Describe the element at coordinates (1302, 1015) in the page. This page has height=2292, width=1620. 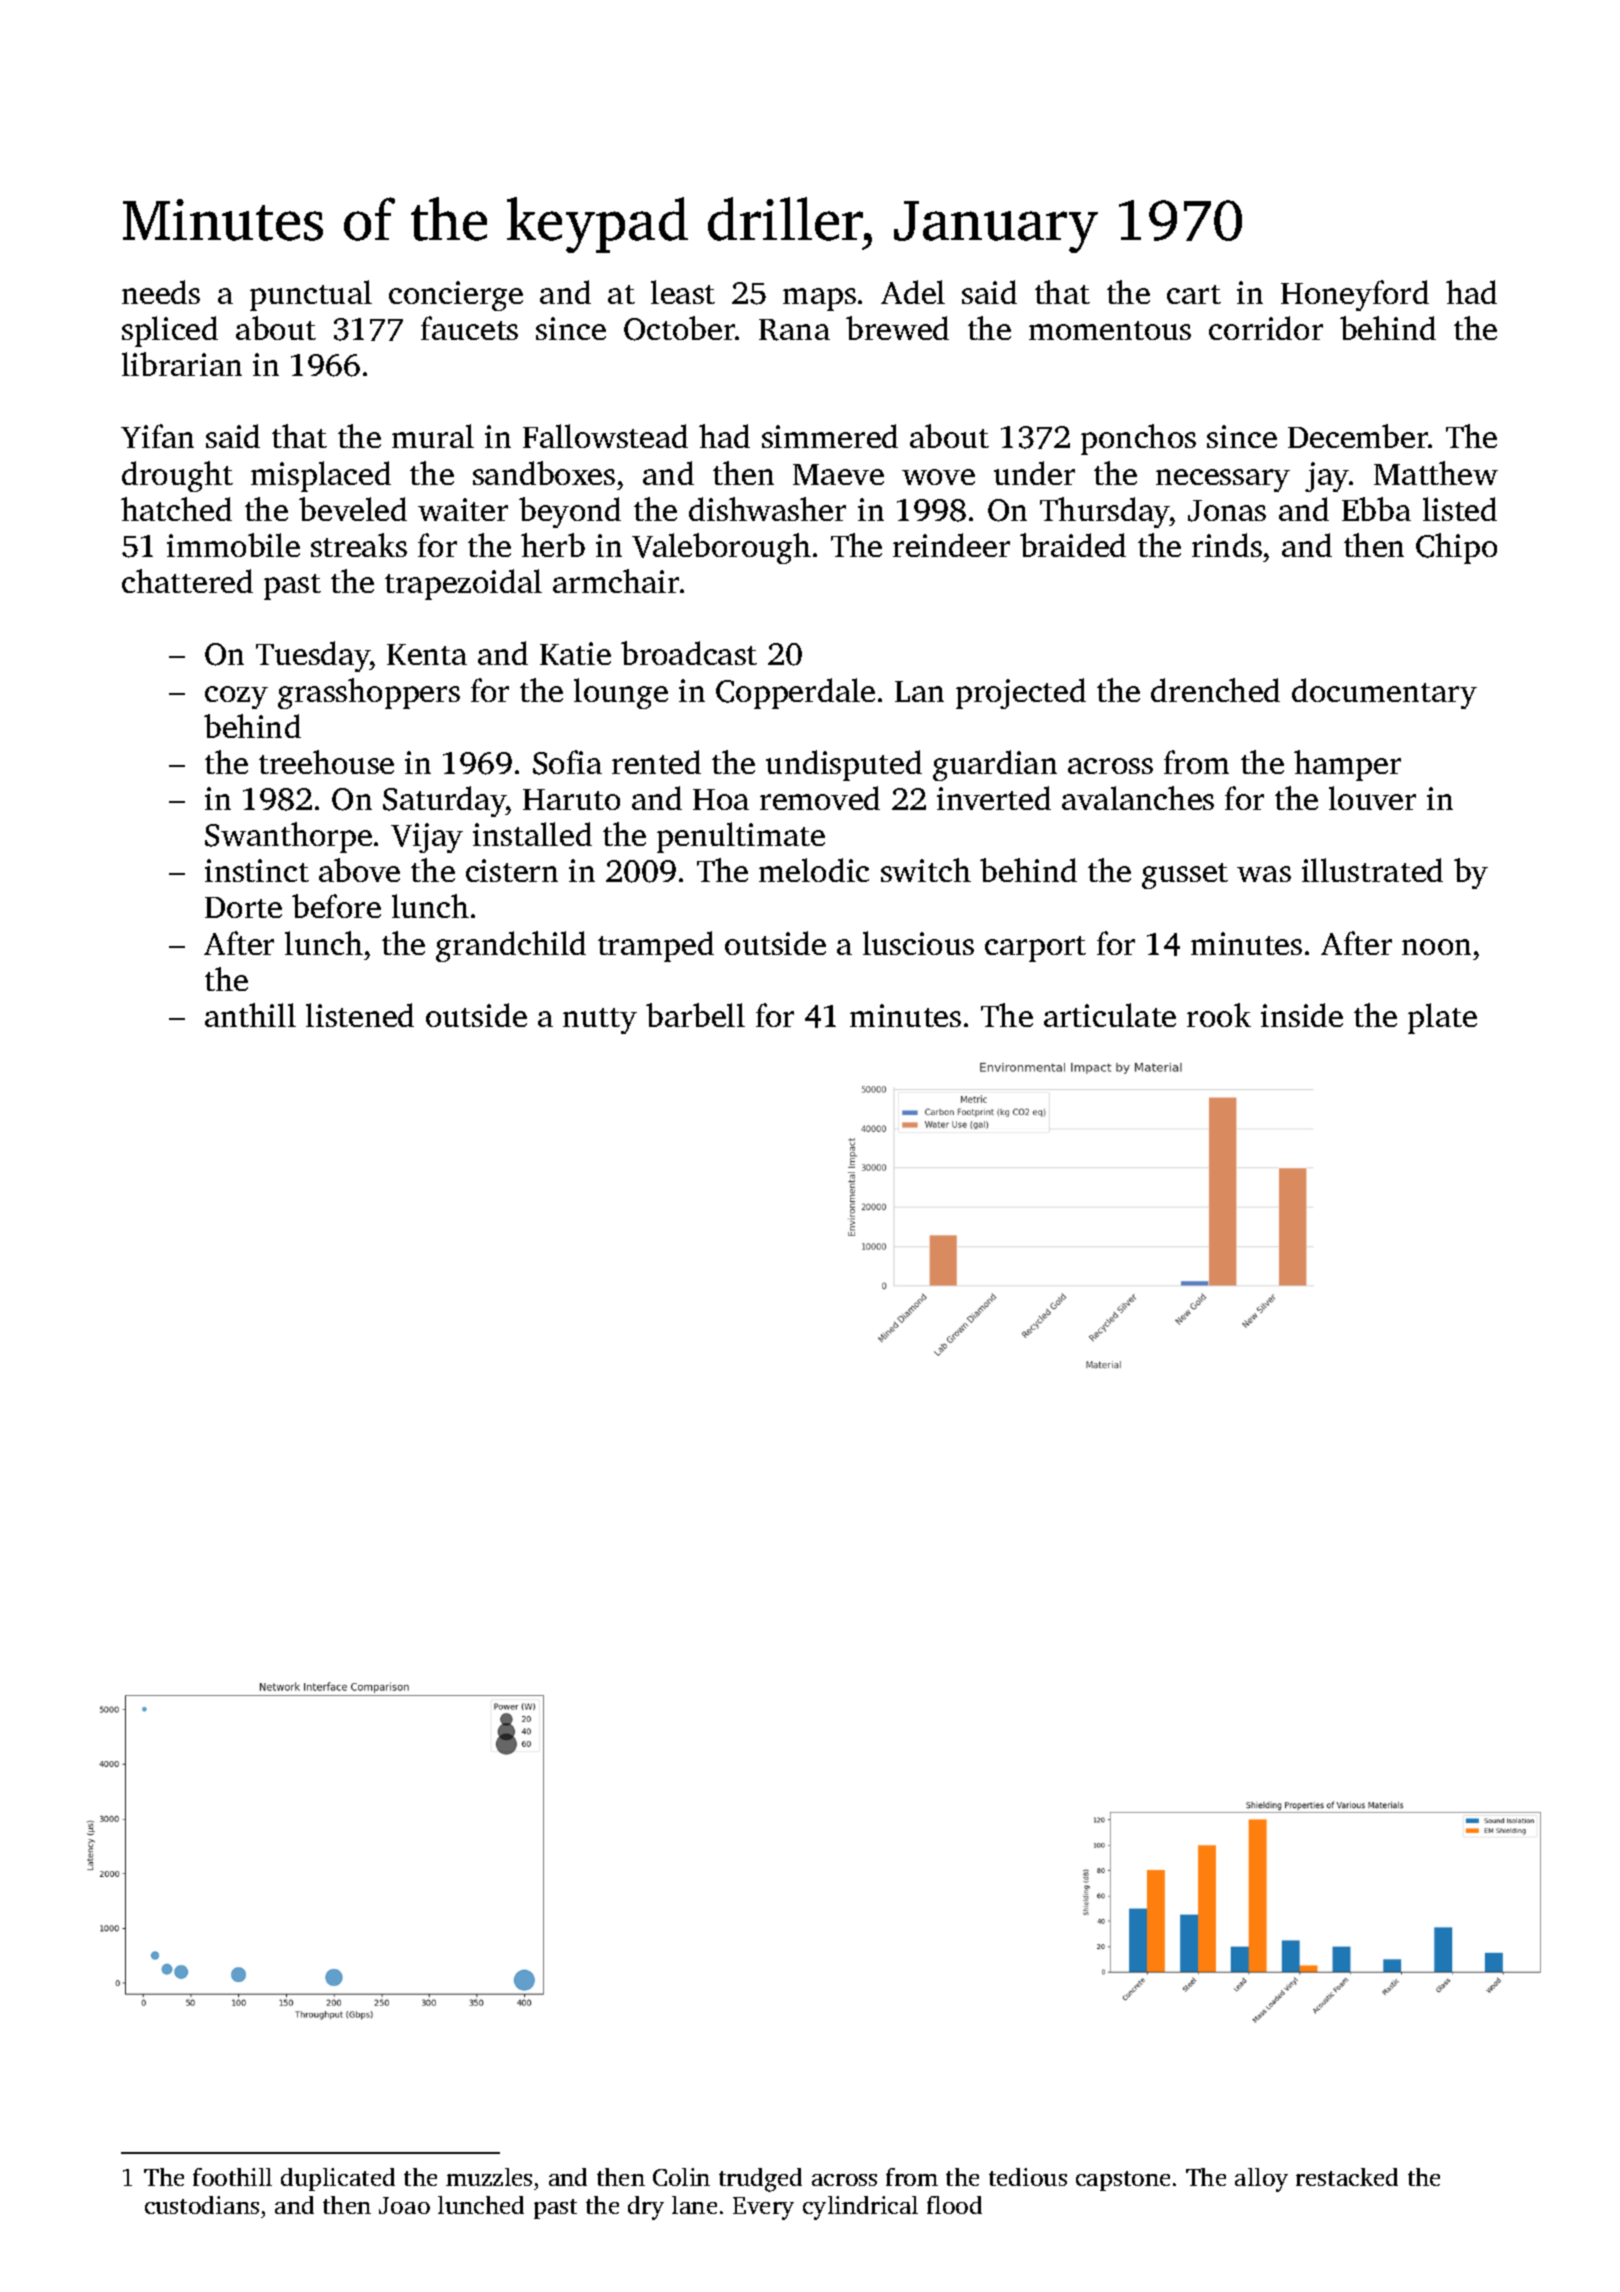
I see `inside` at that location.
